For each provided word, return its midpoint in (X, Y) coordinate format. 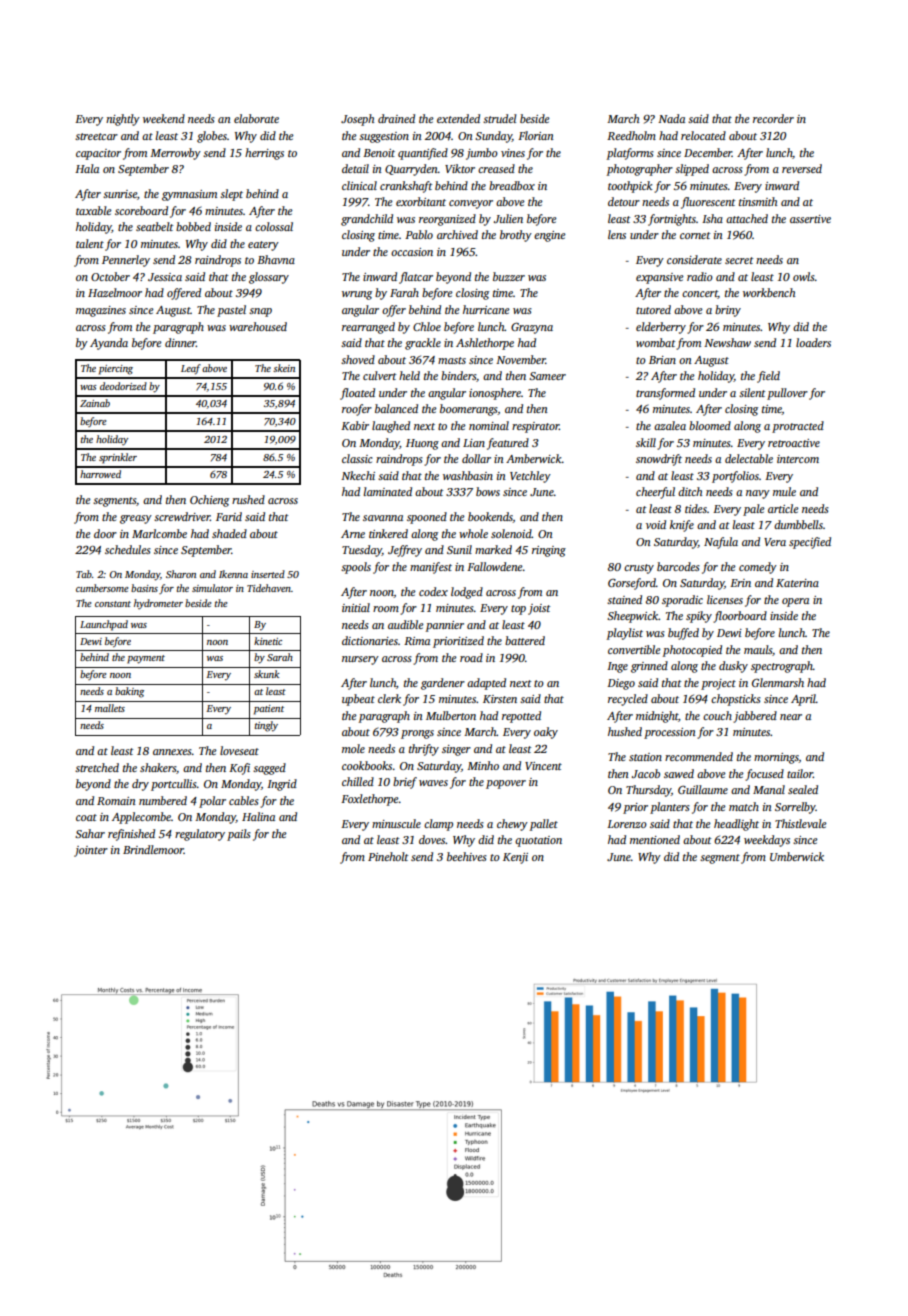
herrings (264, 154)
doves (432, 839)
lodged (467, 593)
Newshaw (727, 342)
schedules (128, 549)
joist (539, 609)
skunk (267, 674)
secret (739, 260)
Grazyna (532, 328)
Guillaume (703, 789)
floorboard (740, 617)
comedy (758, 568)
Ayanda (109, 344)
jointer (91, 851)
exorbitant (421, 201)
